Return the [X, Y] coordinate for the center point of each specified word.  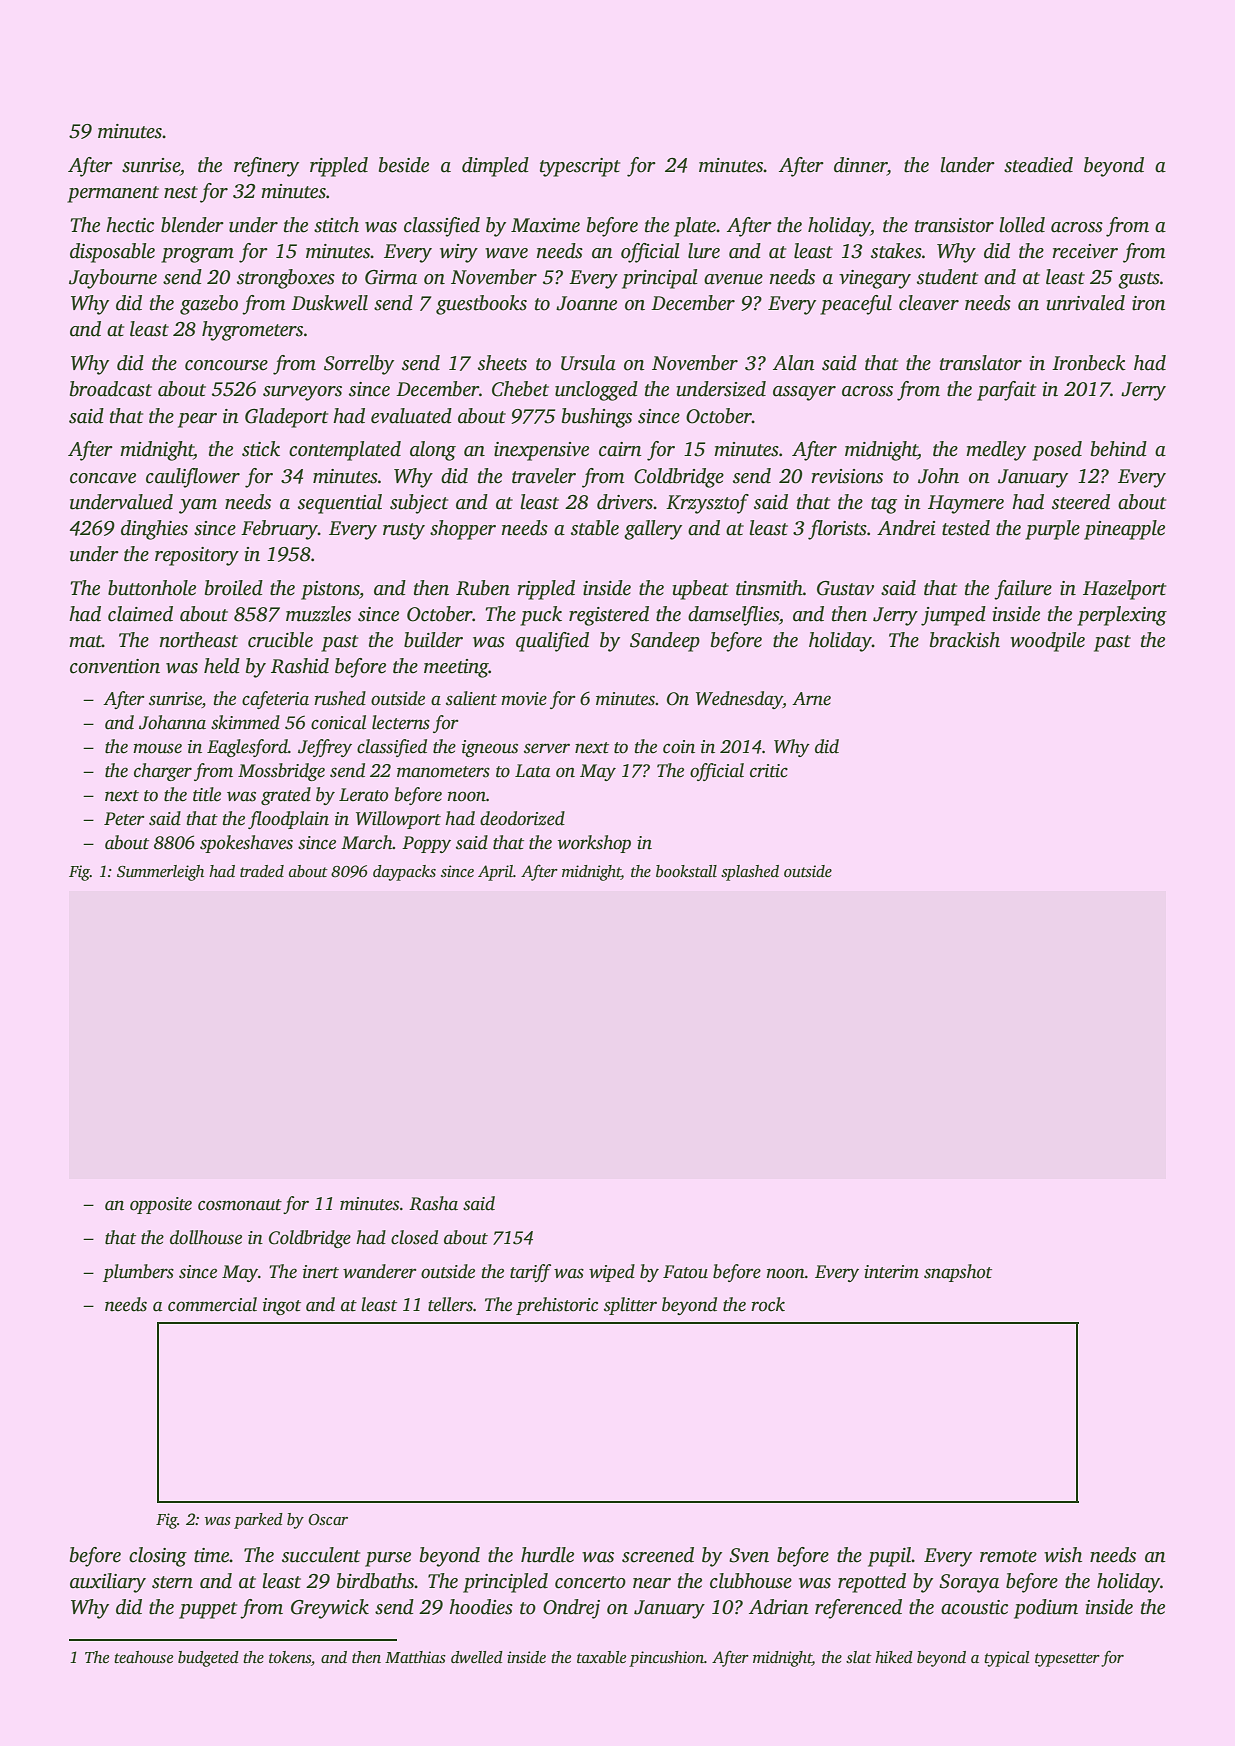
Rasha [433, 1203]
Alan [794, 363]
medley [996, 451]
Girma [391, 277]
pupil [889, 1557]
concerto [590, 1582]
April [495, 873]
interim [891, 1272]
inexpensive [541, 451]
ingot [282, 1306]
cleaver [929, 303]
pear [197, 420]
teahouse [143, 1657]
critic [769, 771]
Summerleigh [160, 873]
